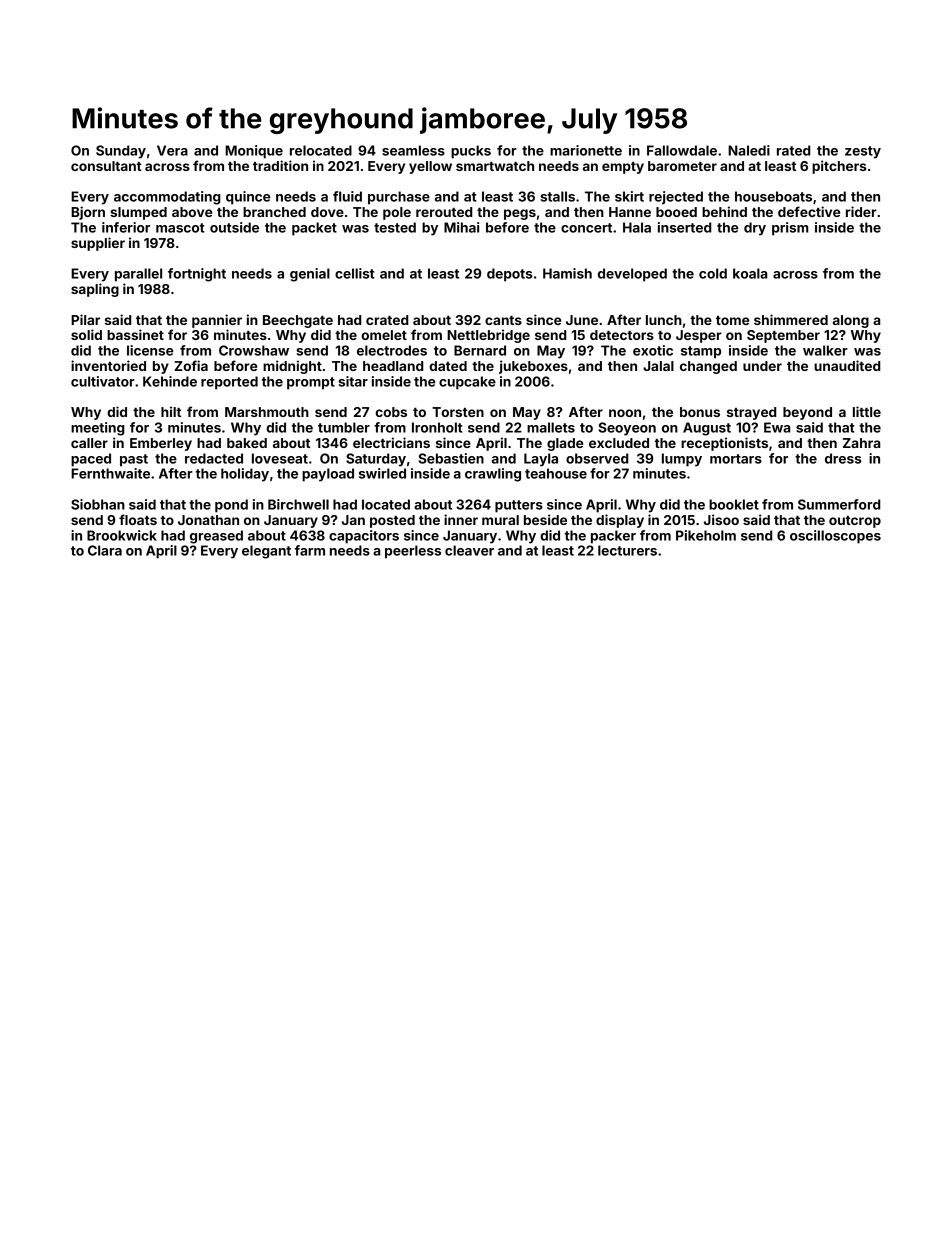  What do you see at coordinates (582, 320) in the screenshot?
I see `June` at bounding box center [582, 320].
